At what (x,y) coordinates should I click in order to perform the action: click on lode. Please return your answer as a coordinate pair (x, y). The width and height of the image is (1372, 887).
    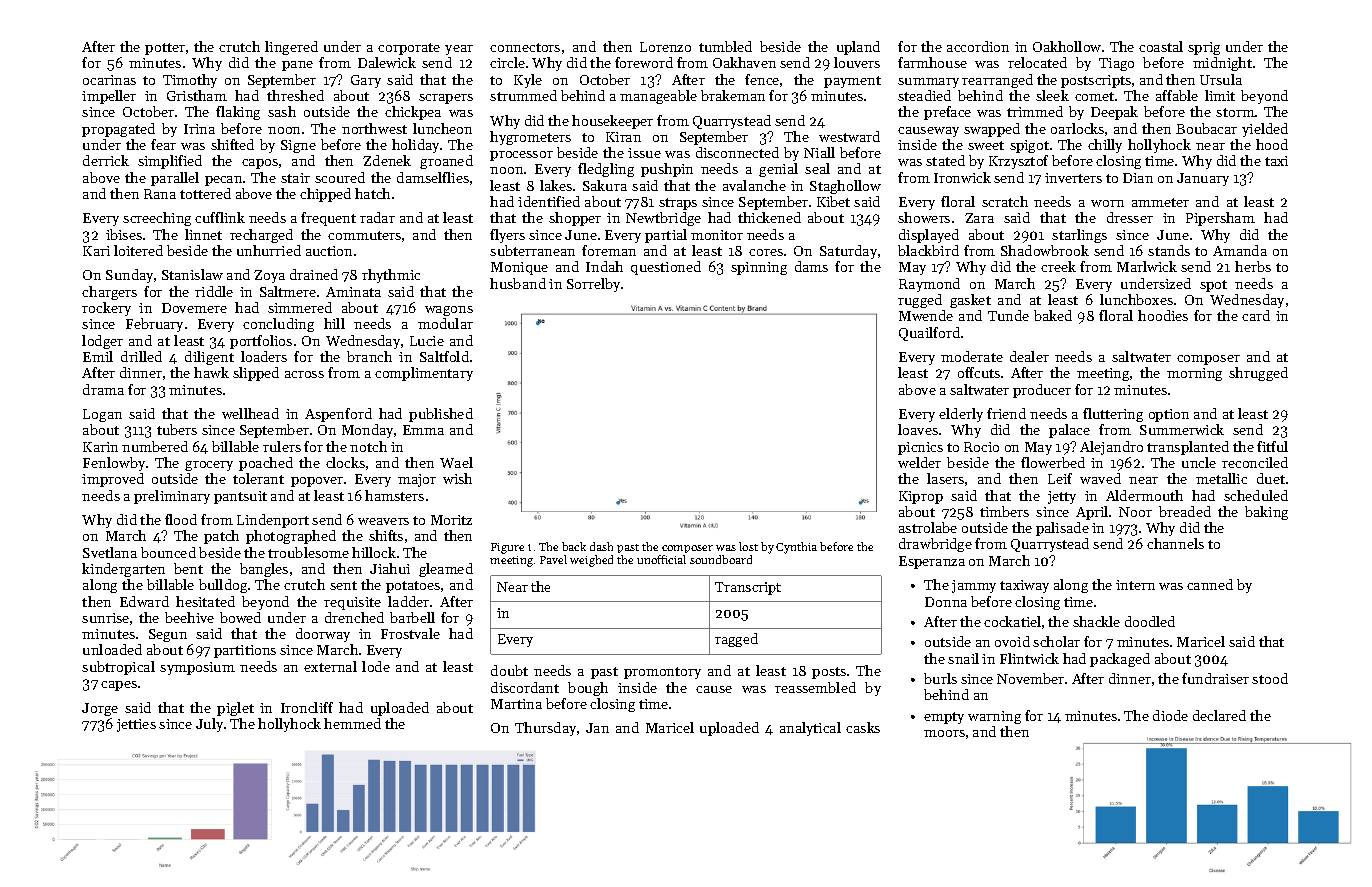
    Looking at the image, I should click on (376, 666).
